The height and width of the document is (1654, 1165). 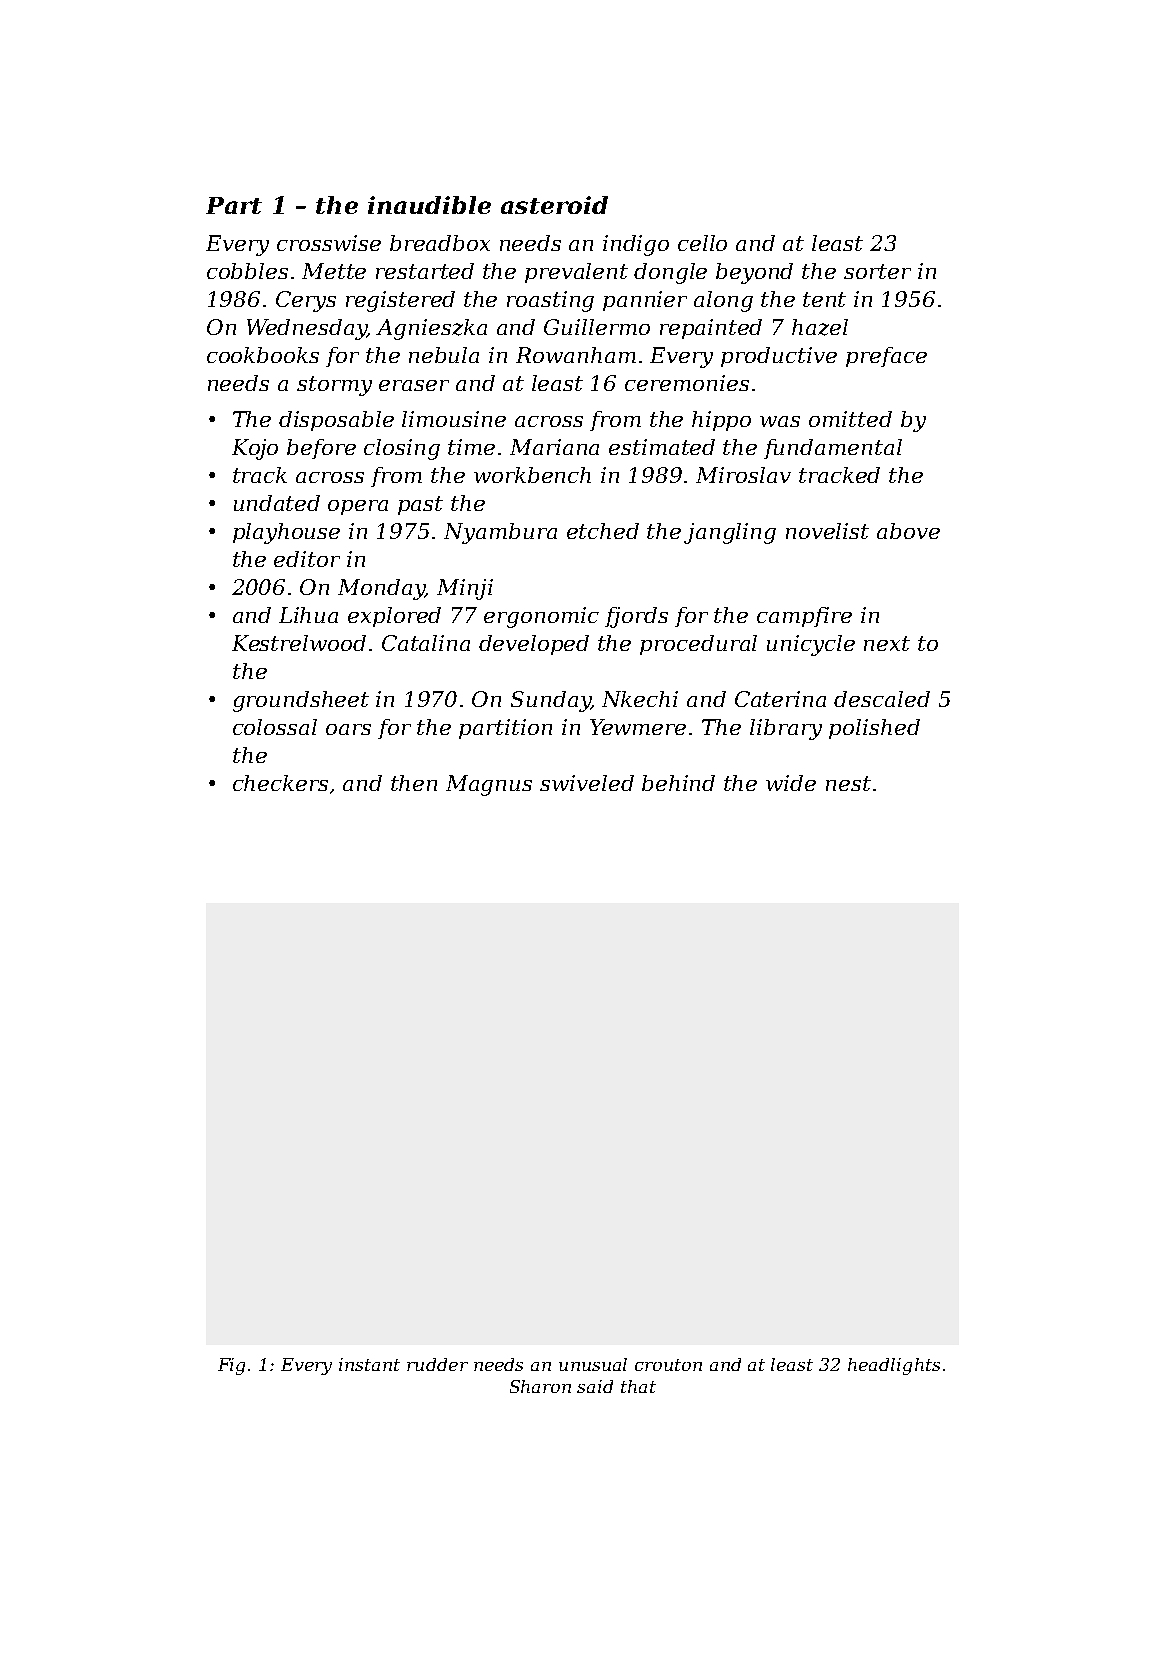 What do you see at coordinates (827, 531) in the document?
I see `novelist` at bounding box center [827, 531].
